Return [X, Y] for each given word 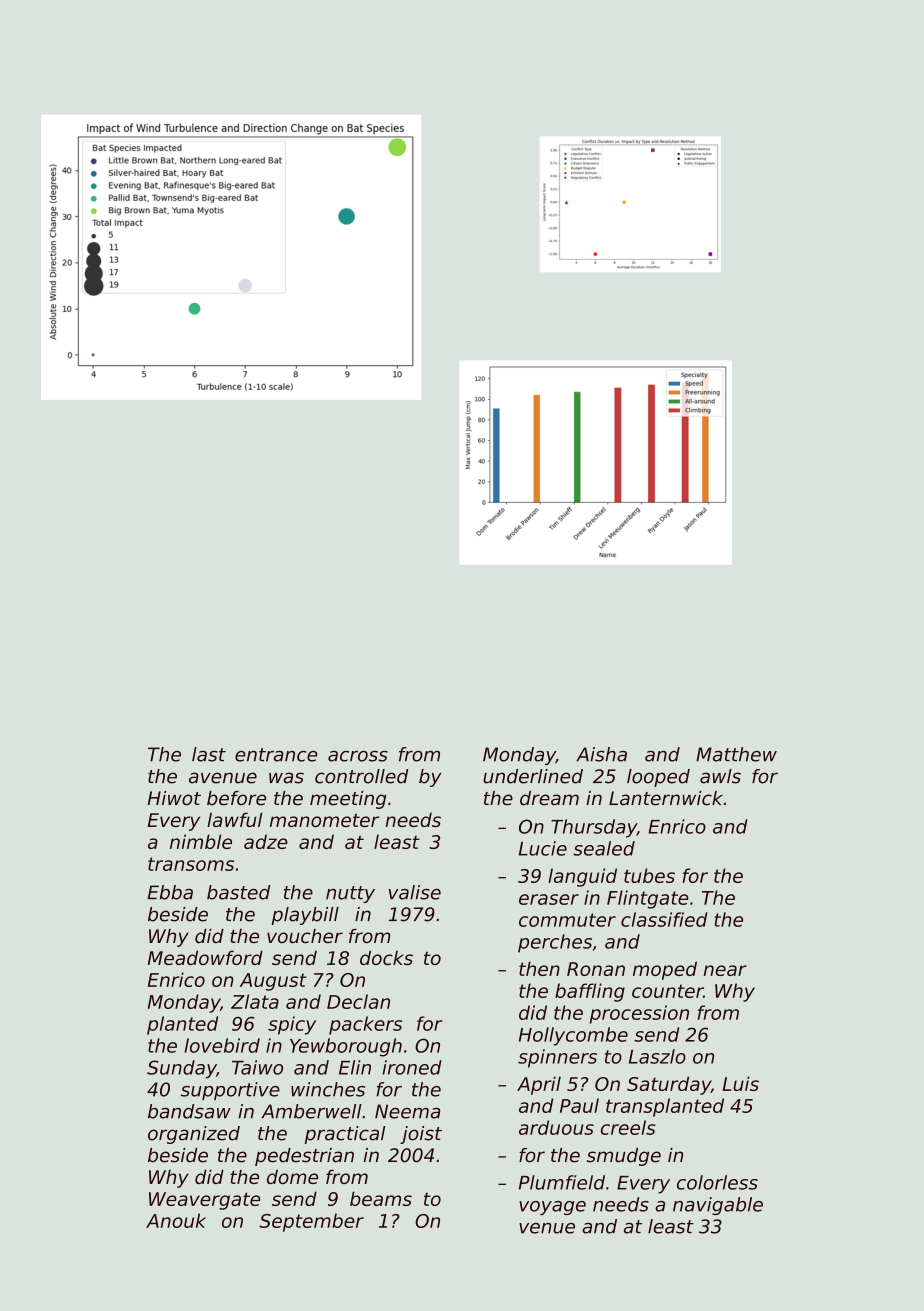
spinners [557, 1058]
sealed [604, 848]
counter [667, 991]
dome [292, 1177]
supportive [230, 1091]
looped [658, 778]
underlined [533, 776]
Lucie [543, 848]
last [209, 754]
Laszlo [657, 1056]
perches [555, 943]
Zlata [255, 1001]
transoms [191, 864]
